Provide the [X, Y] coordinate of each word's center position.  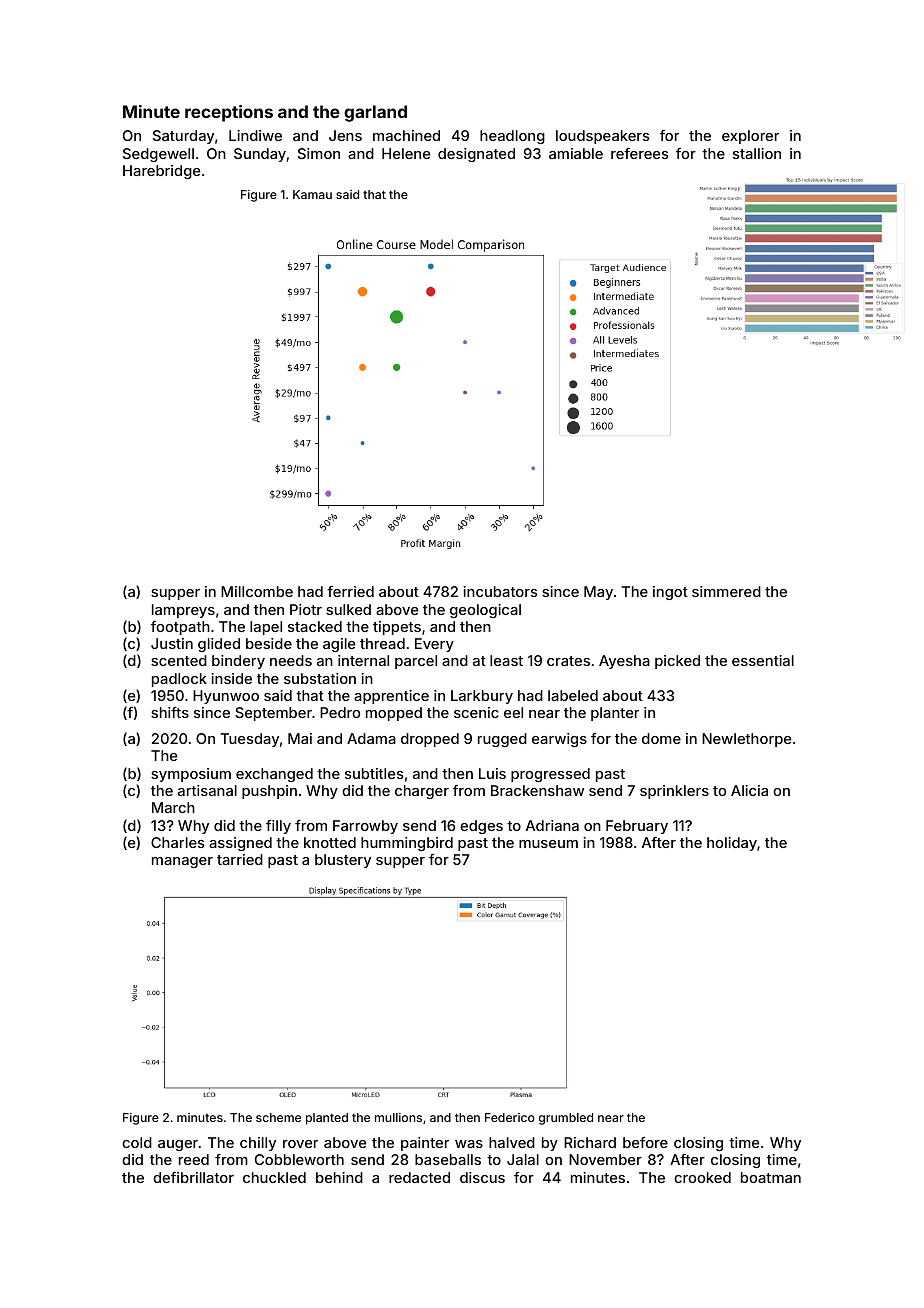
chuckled [274, 1177]
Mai [300, 738]
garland [375, 113]
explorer [750, 137]
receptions [229, 113]
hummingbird [407, 844]
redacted [419, 1177]
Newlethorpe [746, 740]
